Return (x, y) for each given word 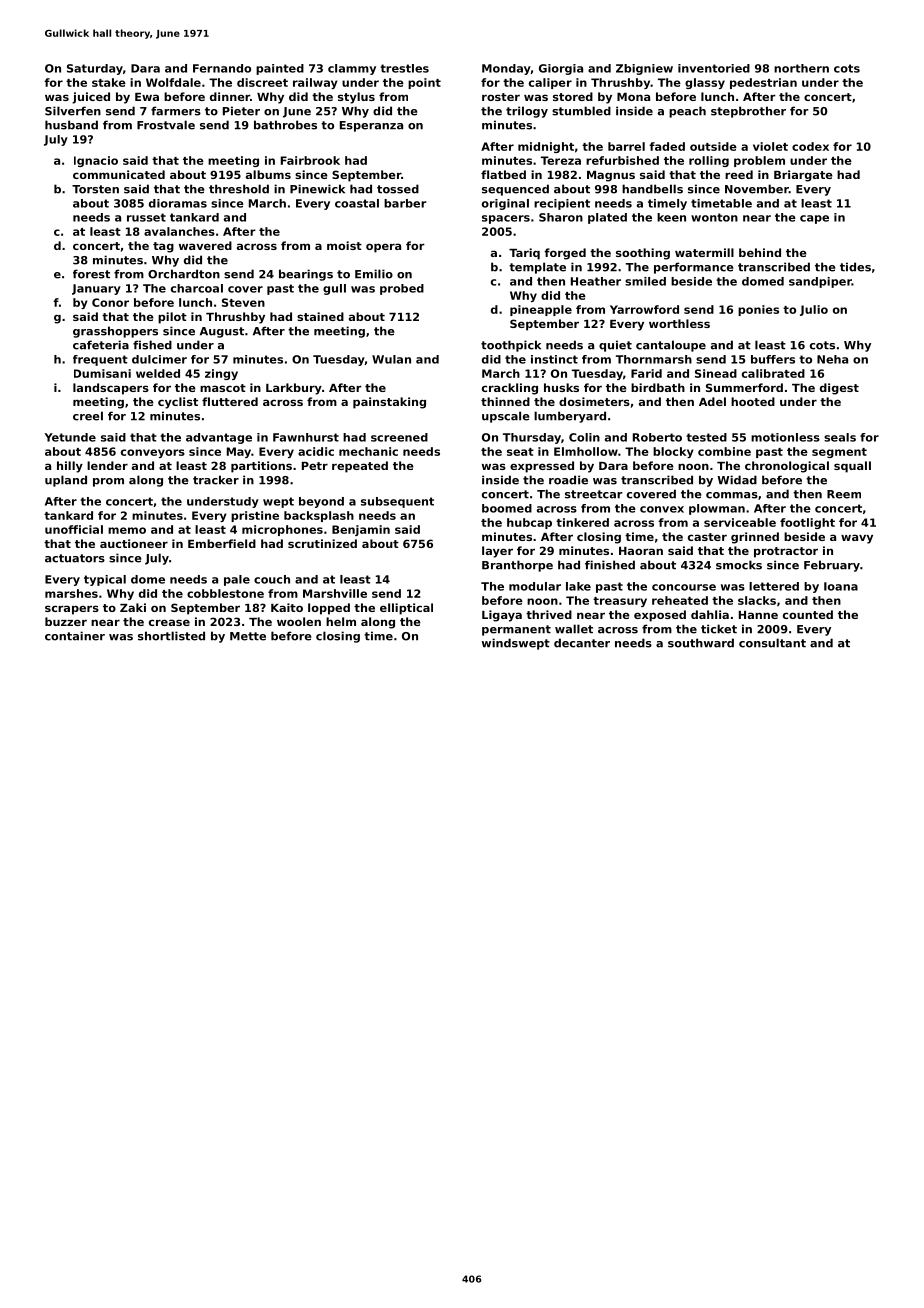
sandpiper (820, 282)
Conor (110, 302)
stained (320, 316)
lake (578, 586)
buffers (773, 359)
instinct (554, 359)
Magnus (611, 176)
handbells (652, 189)
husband (71, 125)
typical (105, 580)
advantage (219, 438)
